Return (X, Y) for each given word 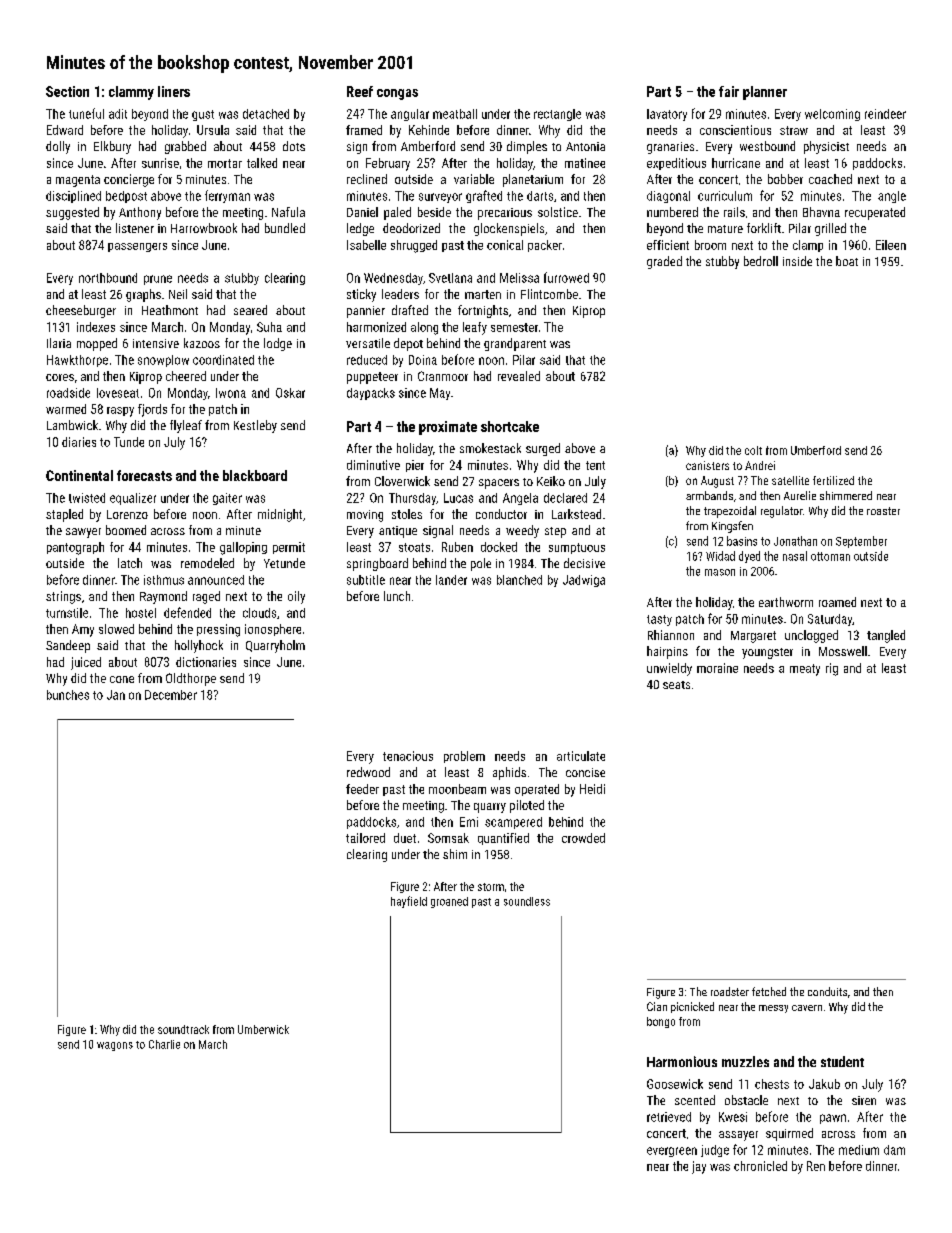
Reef (360, 91)
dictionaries (206, 662)
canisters (707, 465)
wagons (115, 1046)
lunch (397, 596)
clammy (131, 93)
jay (699, 1167)
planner (765, 93)
